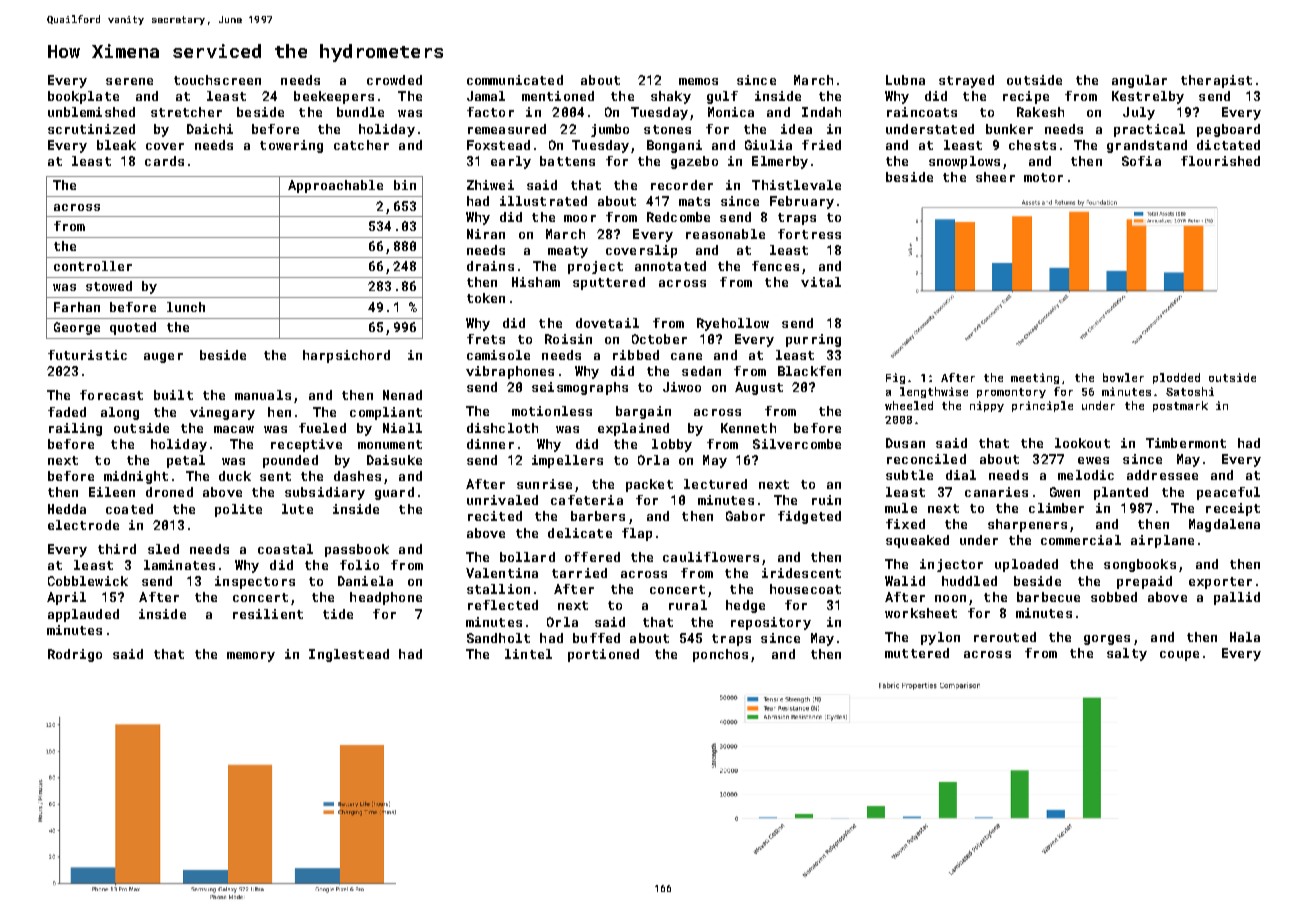 The width and height of the screenshot is (1308, 924). I want to click on Roisin, so click(568, 339).
